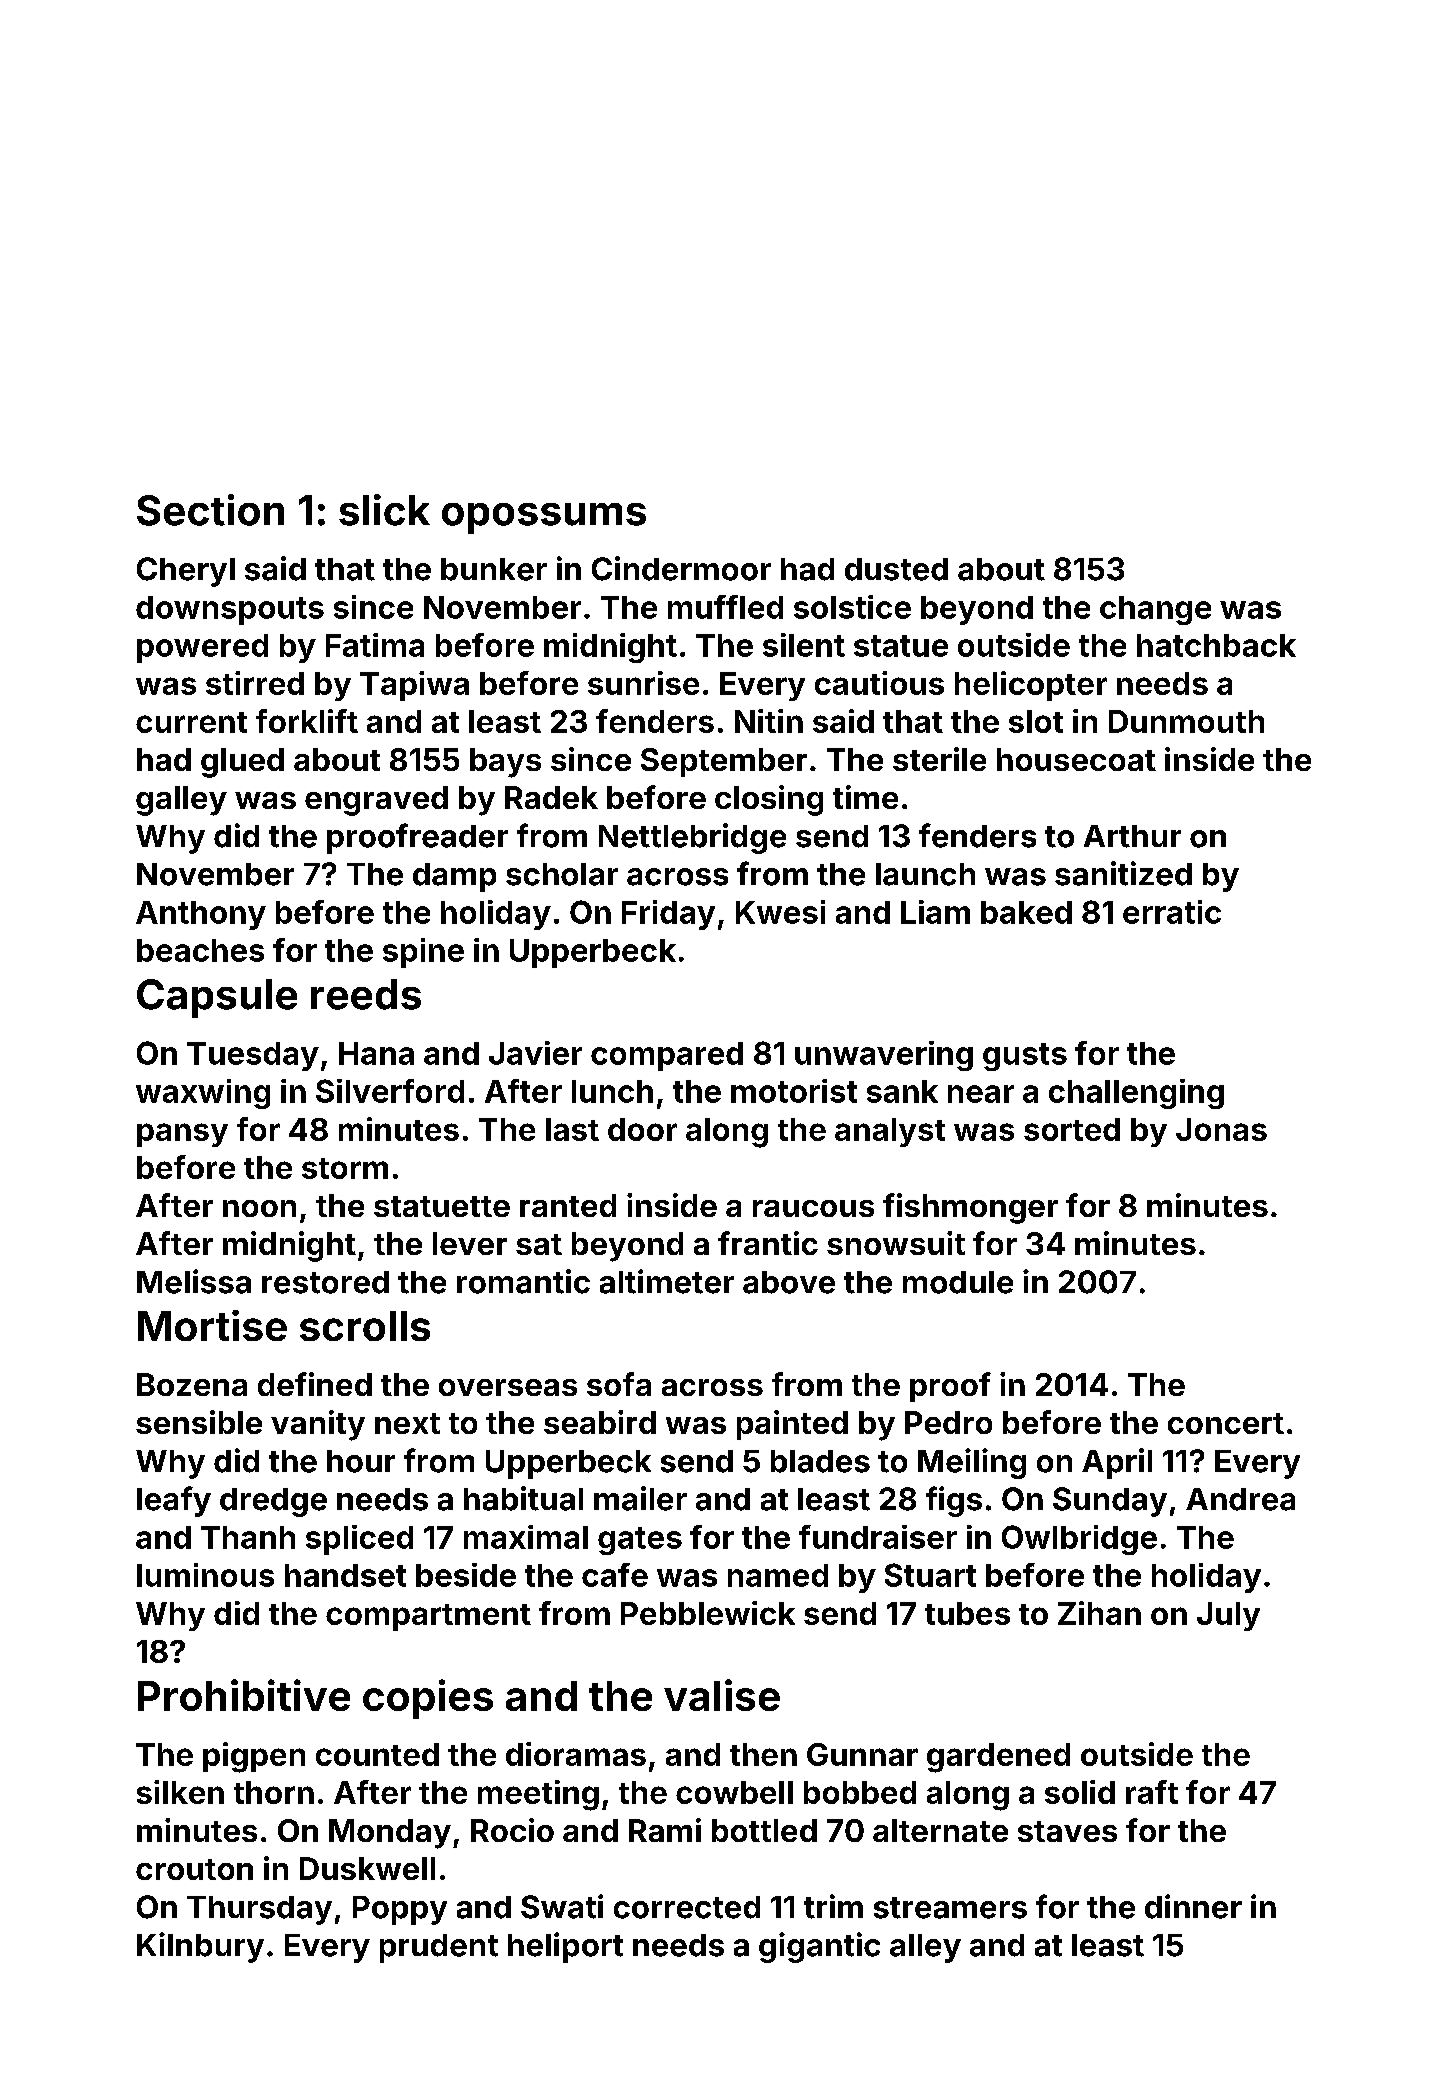 Image resolution: width=1450 pixels, height=2100 pixels. What do you see at coordinates (972, 1463) in the page?
I see `Meiling` at bounding box center [972, 1463].
